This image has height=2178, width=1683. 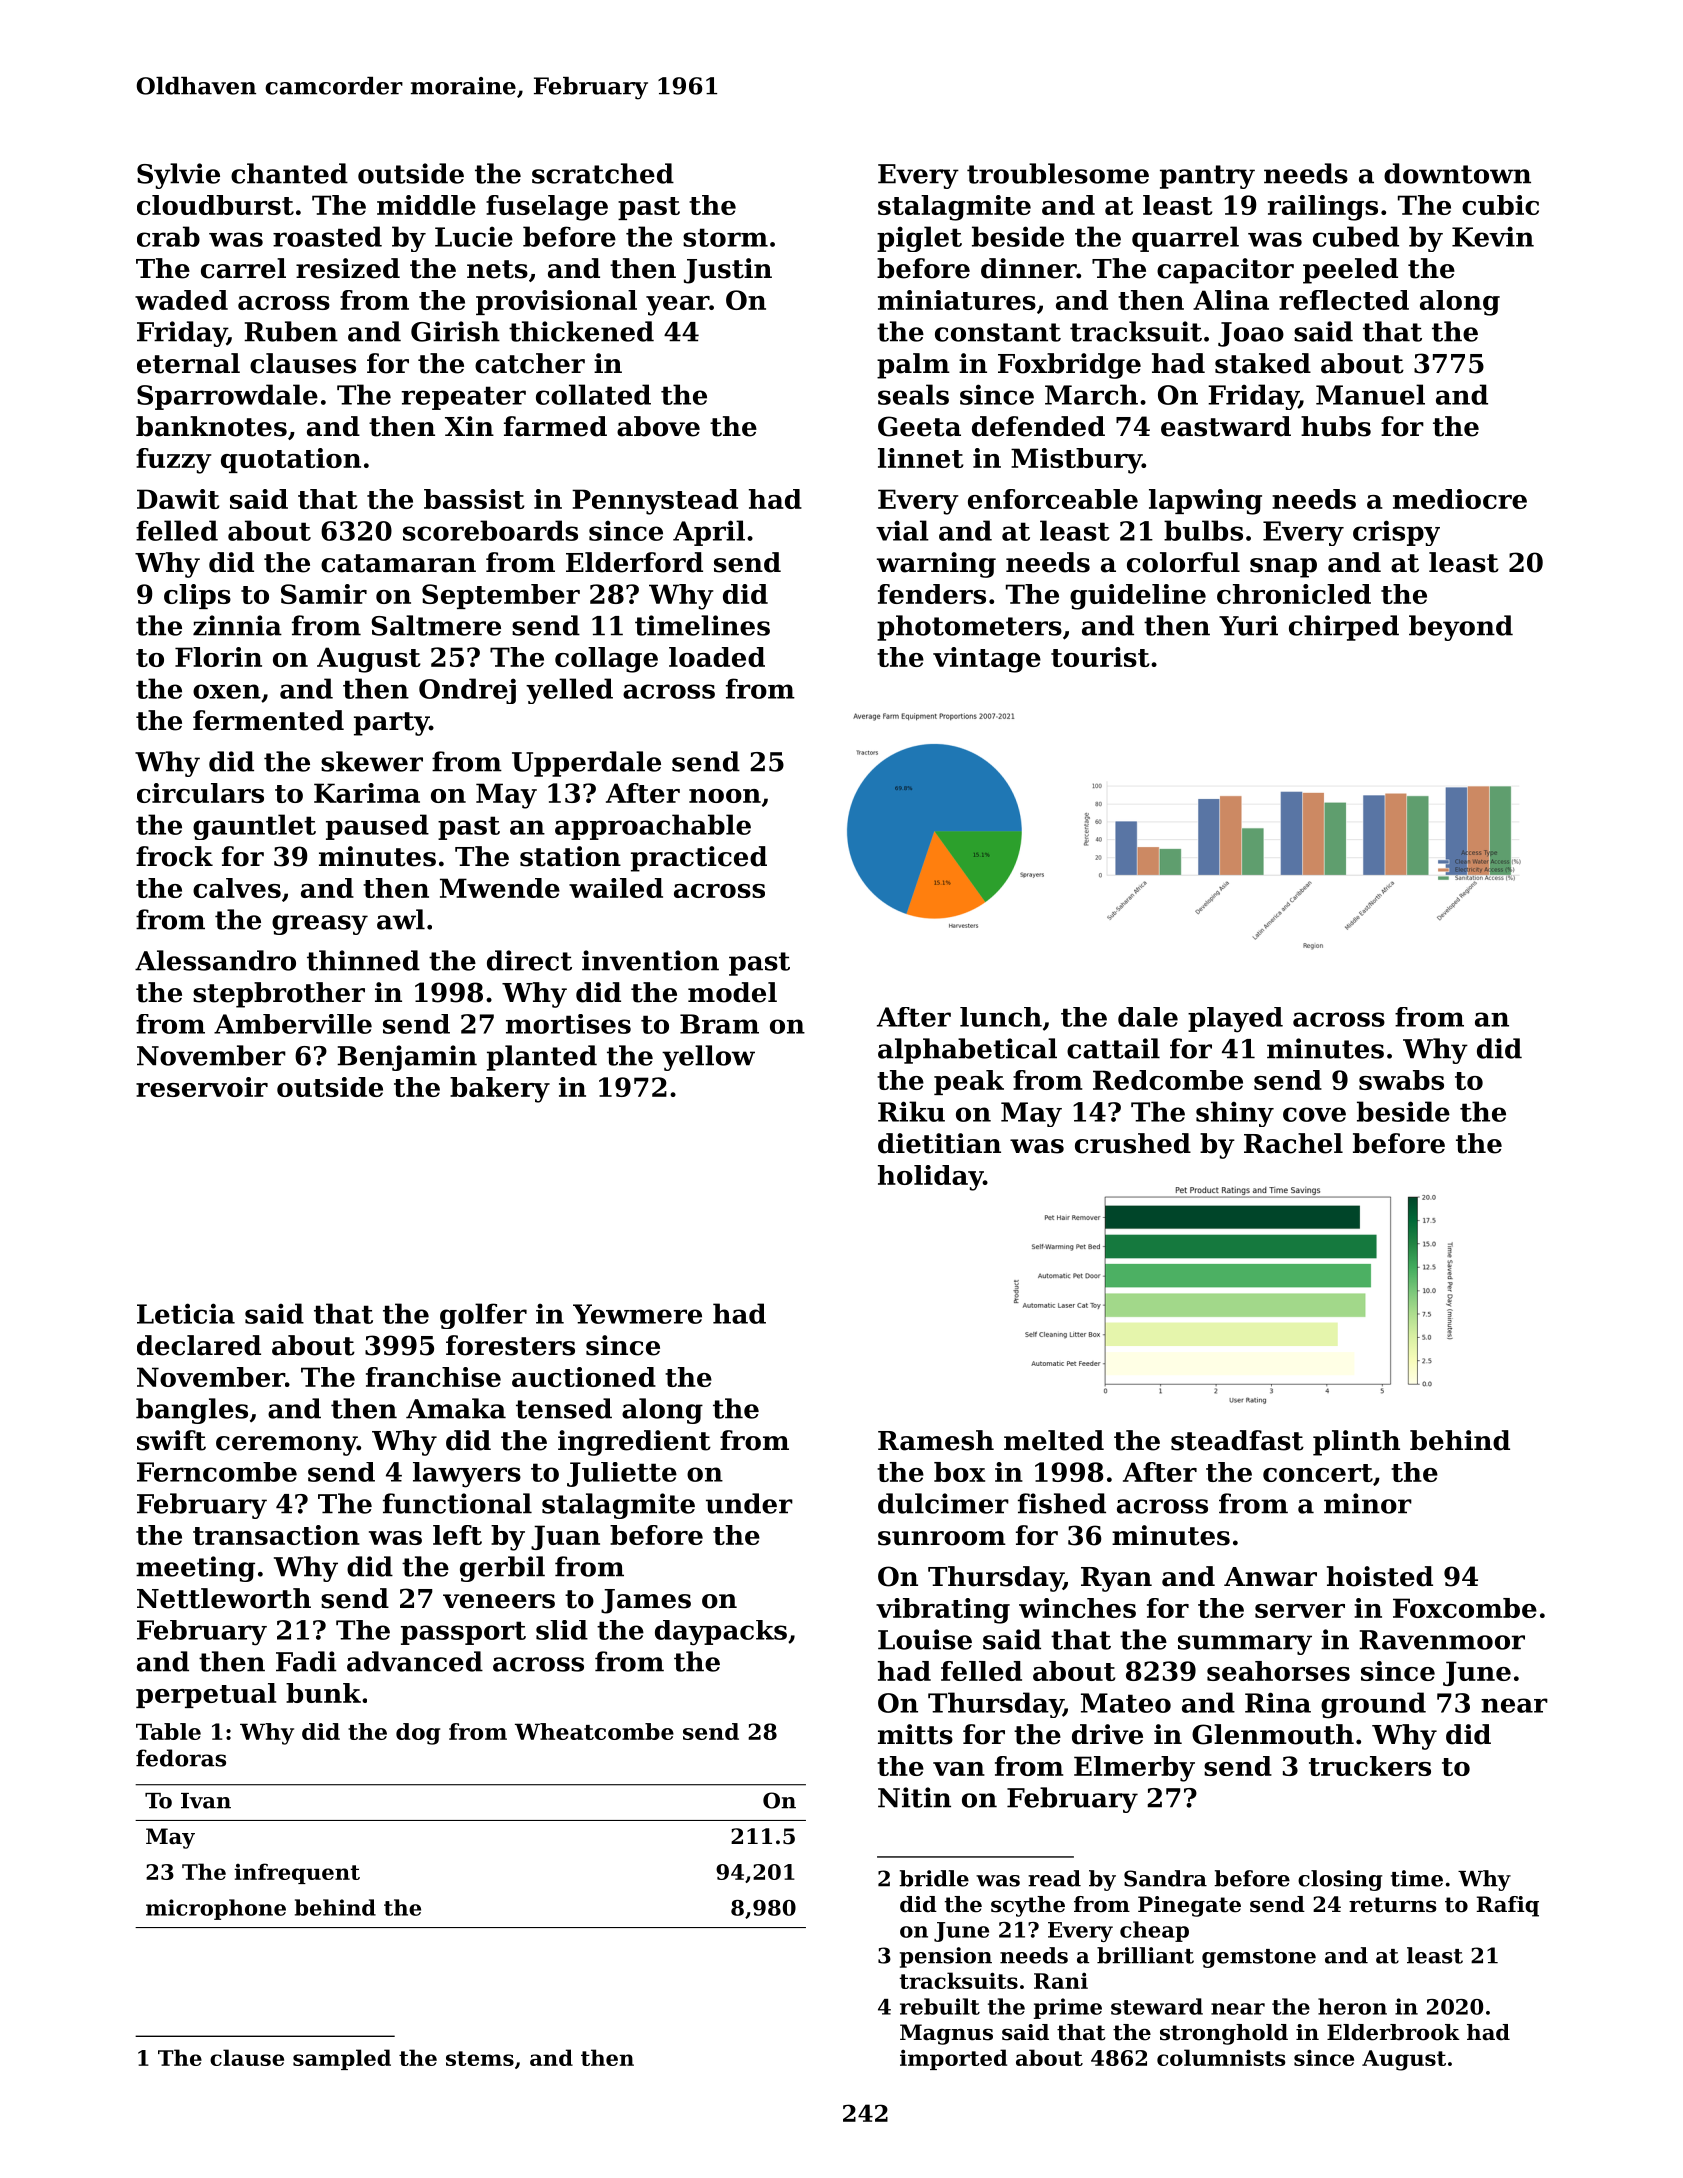 What do you see at coordinates (728, 271) in the image?
I see `Justin` at bounding box center [728, 271].
